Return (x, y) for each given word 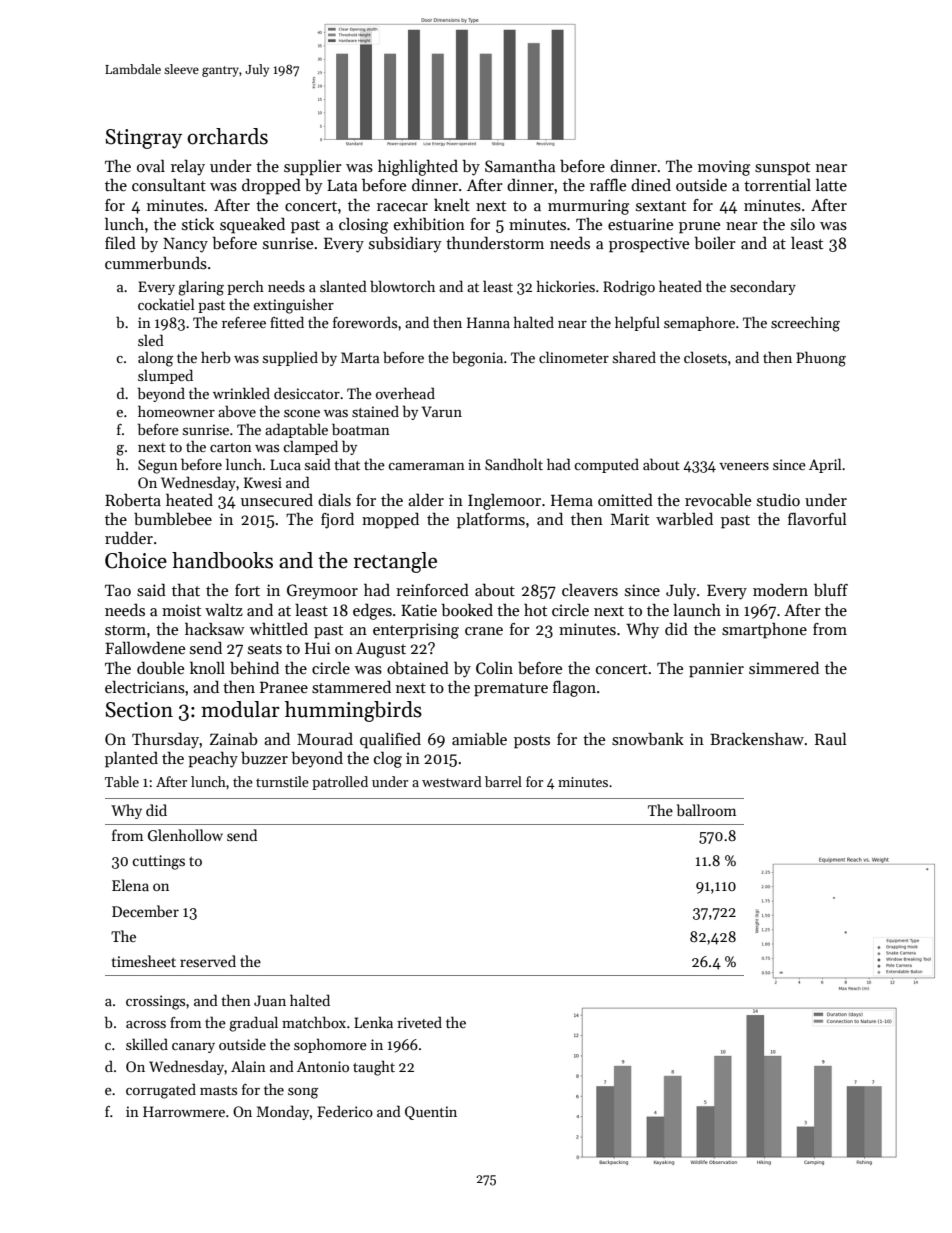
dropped (271, 186)
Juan (270, 1000)
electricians (145, 687)
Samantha (520, 166)
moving (724, 168)
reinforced (432, 589)
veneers (744, 466)
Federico (345, 1111)
